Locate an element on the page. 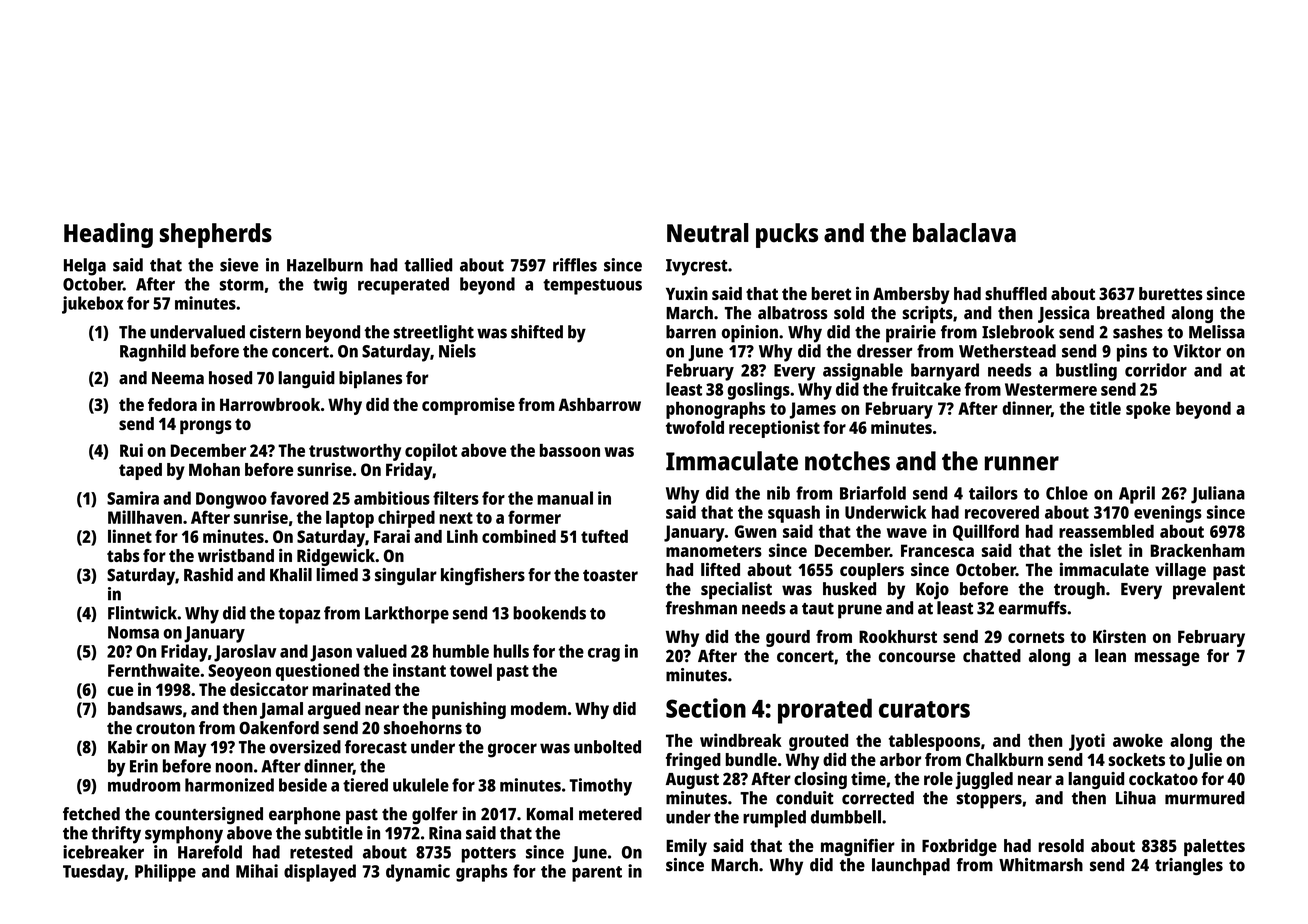 This page has height=924, width=1308. receptionist is located at coordinates (774, 429).
